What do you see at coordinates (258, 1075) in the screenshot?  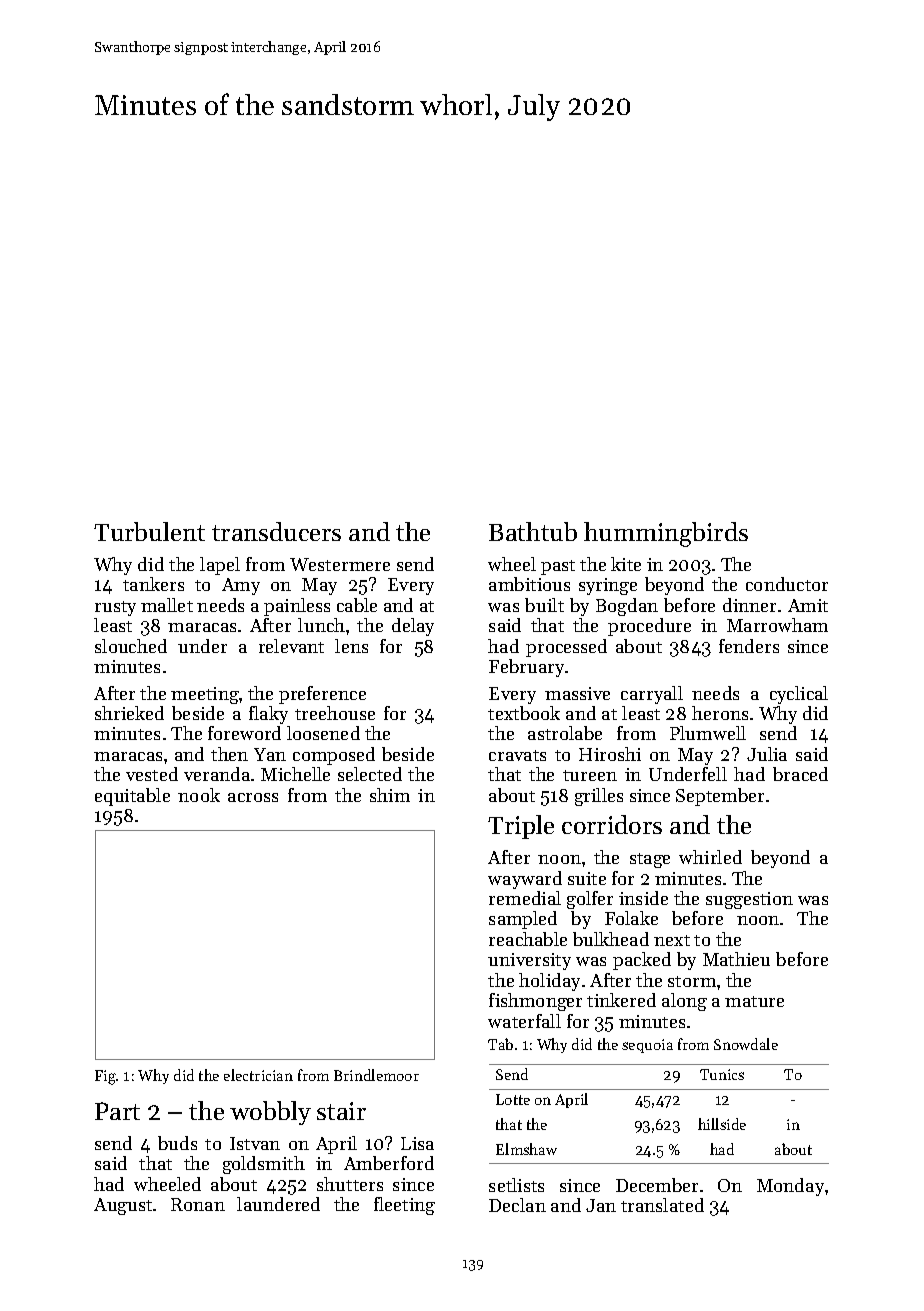 I see `electrician` at bounding box center [258, 1075].
